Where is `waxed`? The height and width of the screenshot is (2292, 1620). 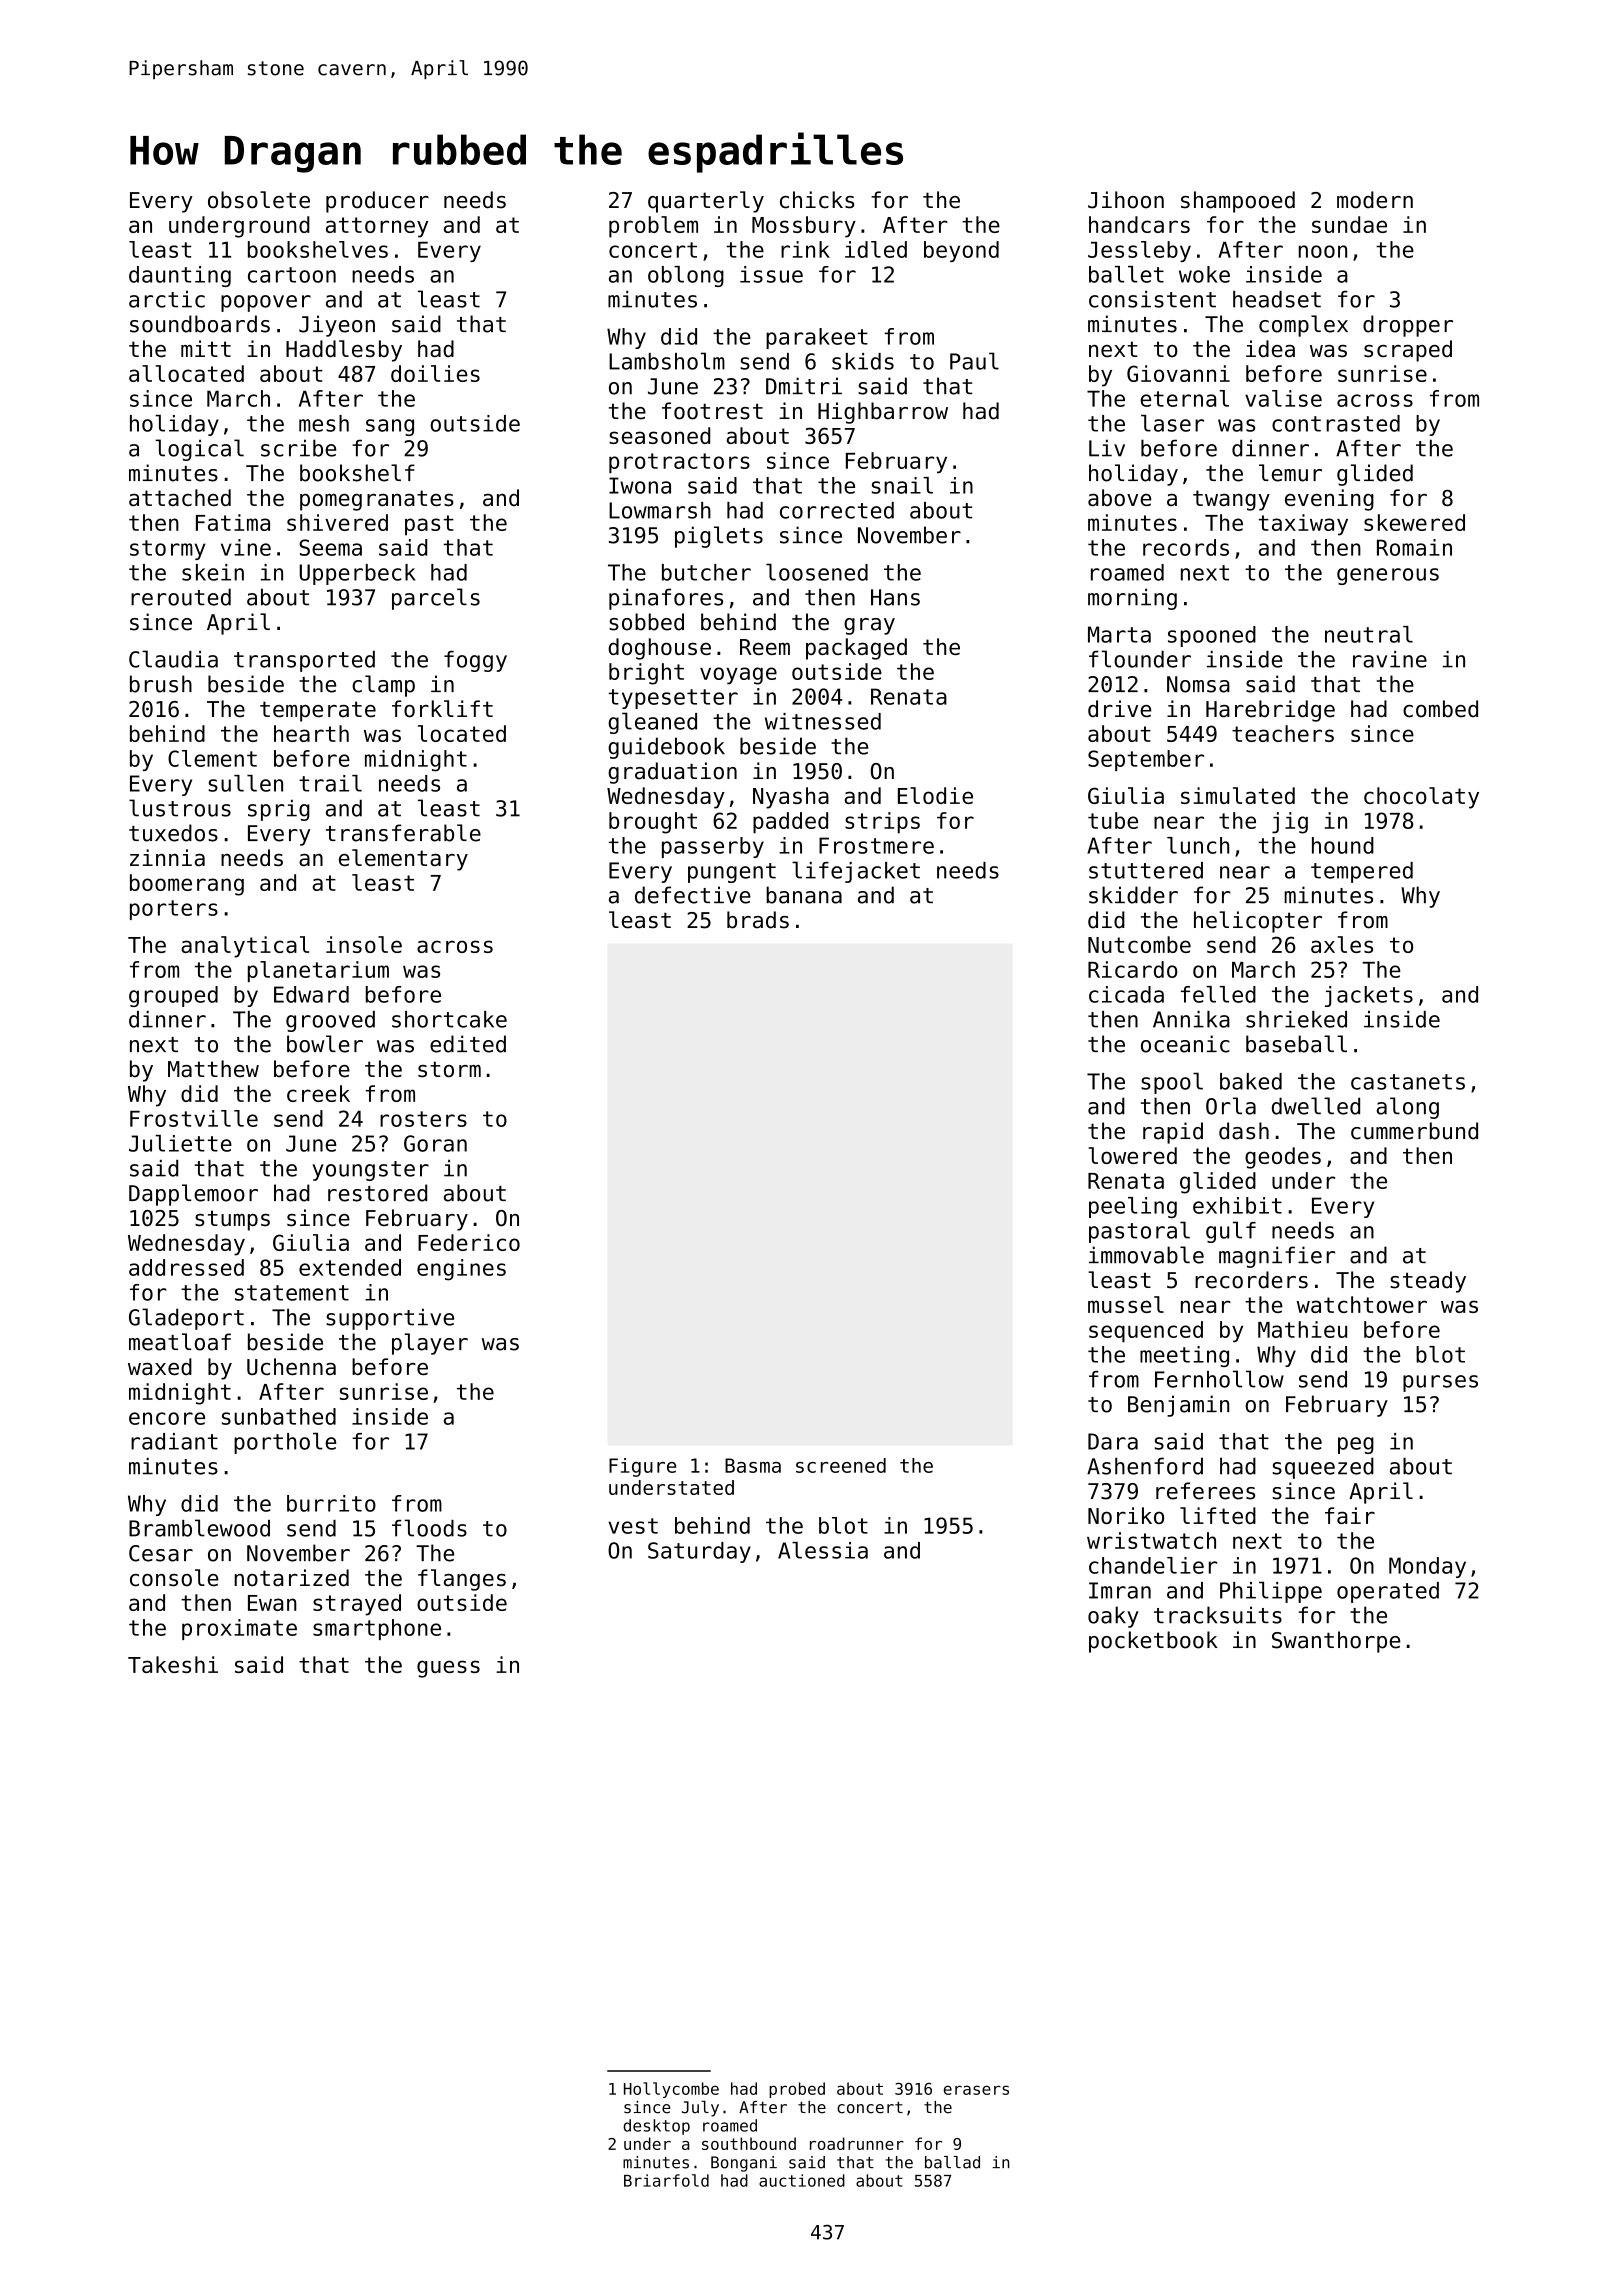
waxed is located at coordinates (160, 1366).
